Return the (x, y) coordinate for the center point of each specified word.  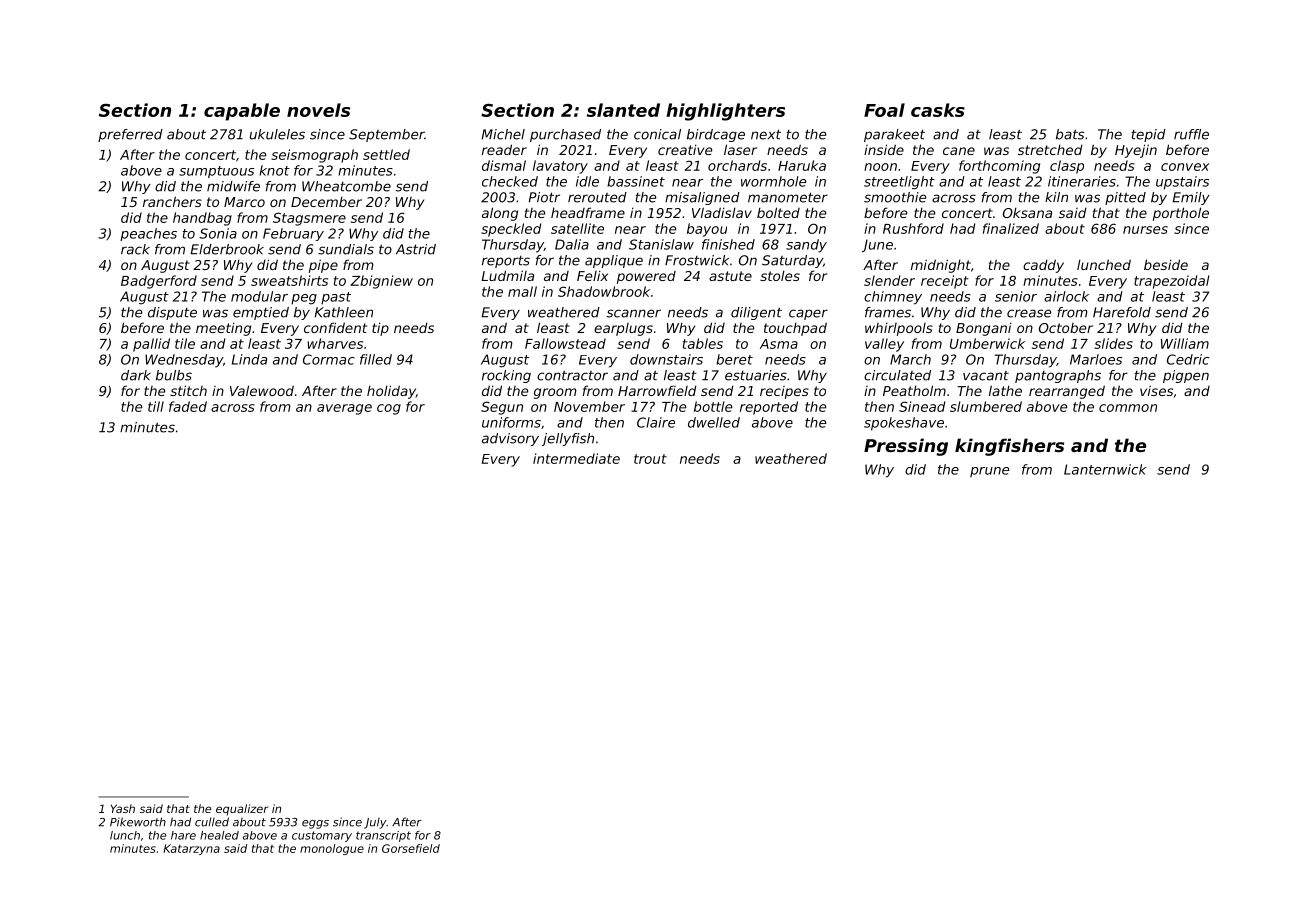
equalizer (242, 809)
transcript (383, 836)
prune (989, 472)
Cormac (329, 359)
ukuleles (277, 134)
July (375, 823)
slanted (623, 110)
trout (650, 459)
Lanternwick (1105, 469)
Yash (123, 808)
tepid (1149, 135)
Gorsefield (411, 848)
